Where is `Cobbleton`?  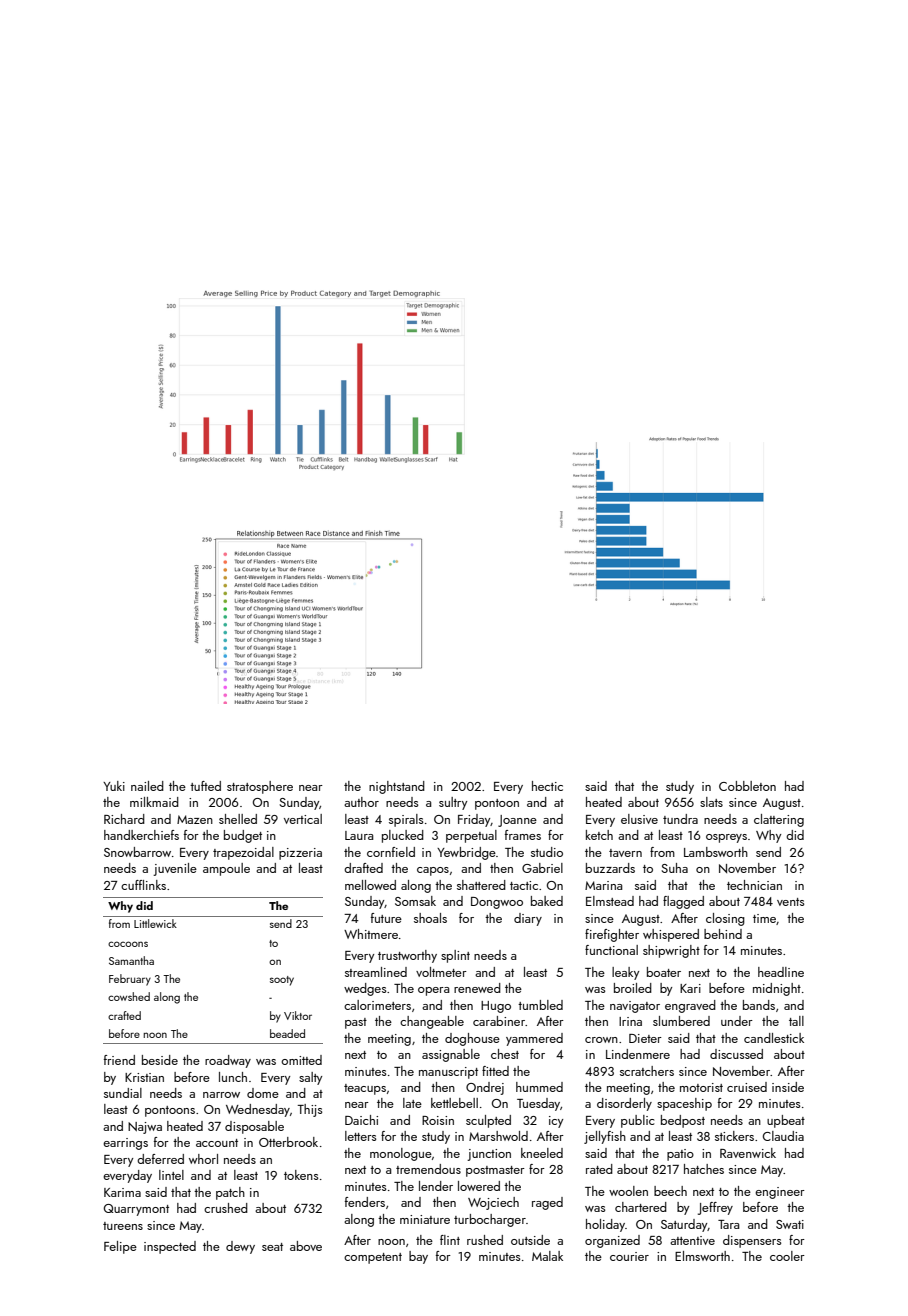
Cobbleton is located at coordinates (747, 786).
